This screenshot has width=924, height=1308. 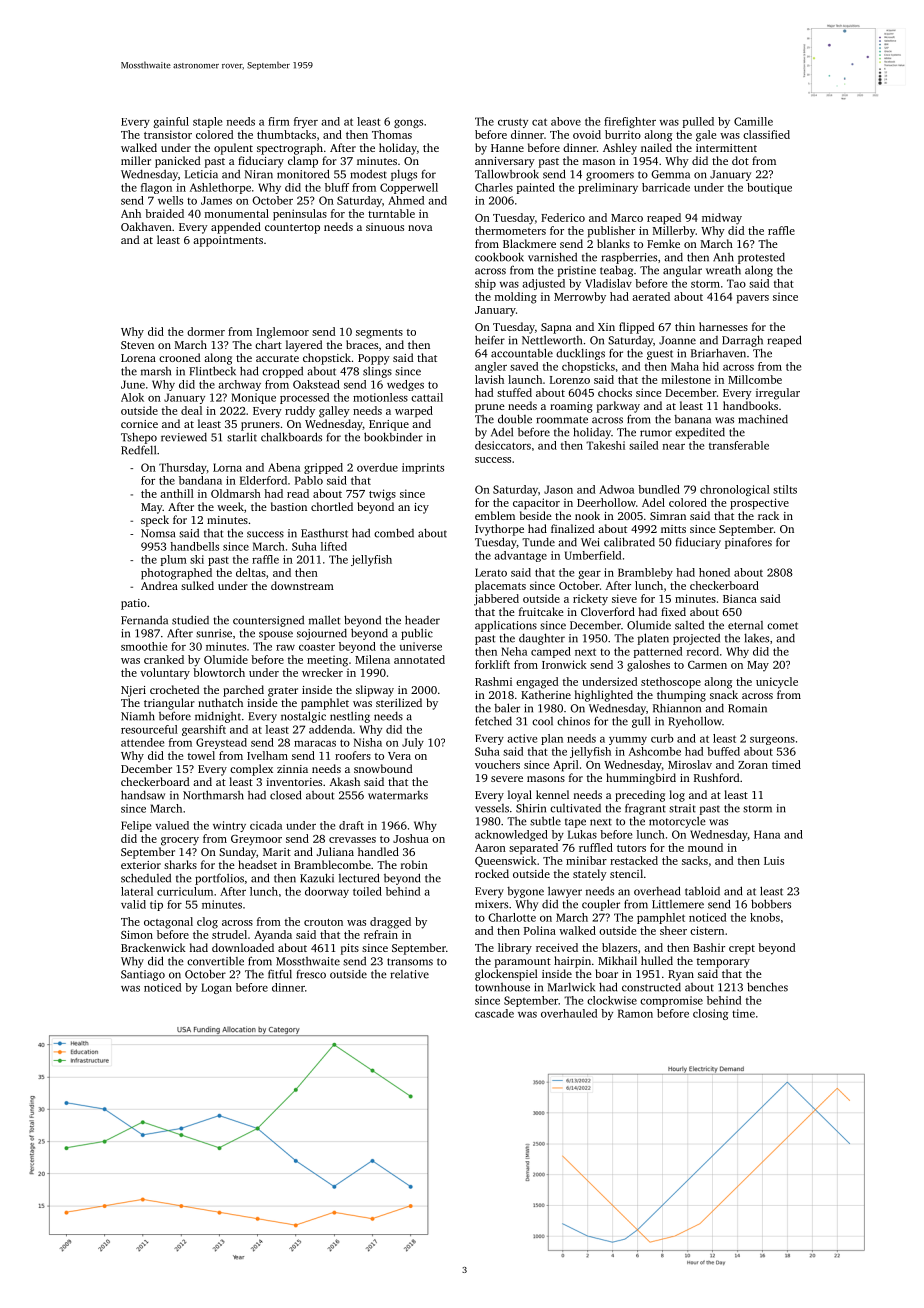 I want to click on Hana, so click(x=767, y=834).
